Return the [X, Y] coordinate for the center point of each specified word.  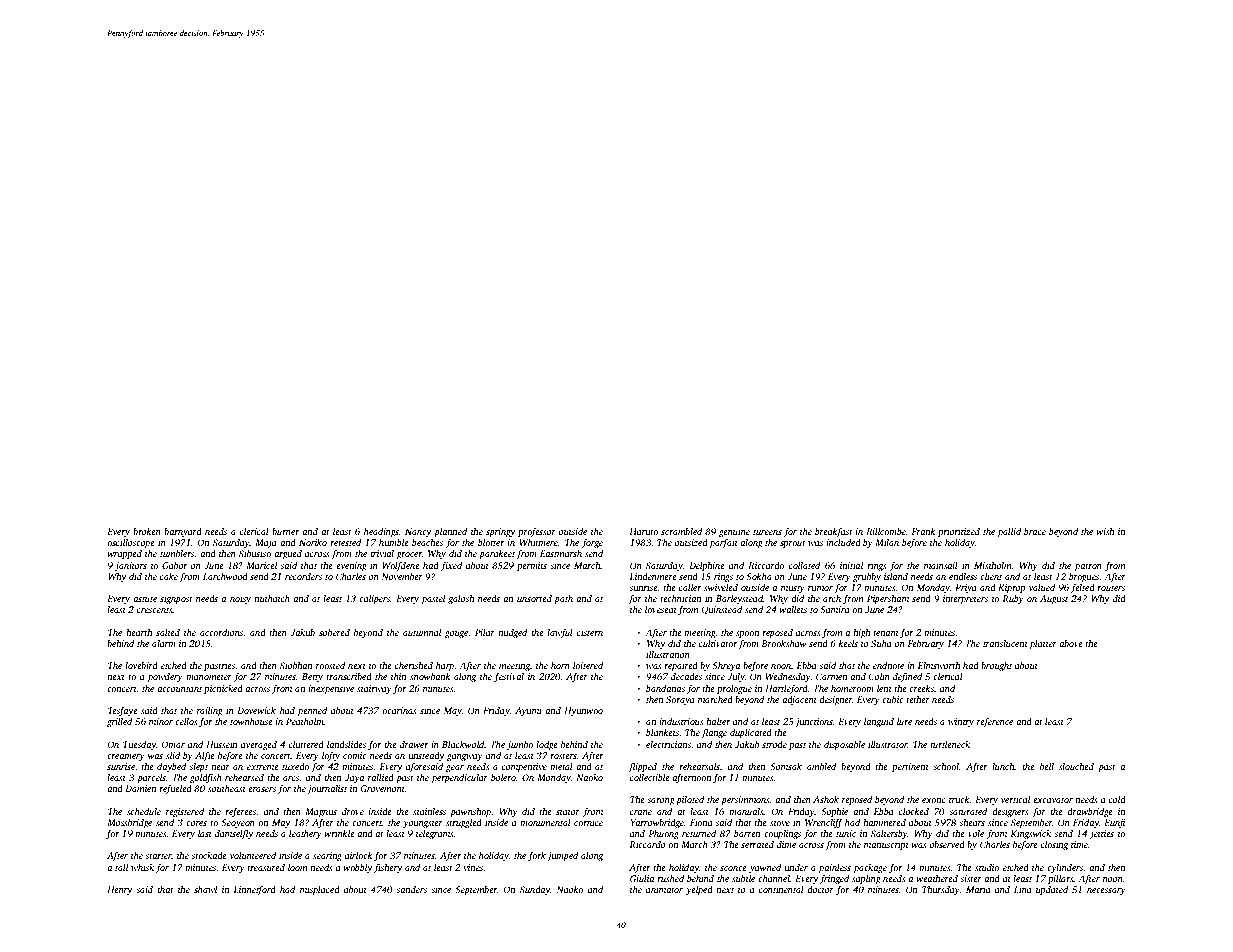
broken [147, 531]
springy [501, 532]
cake [169, 576]
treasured [266, 867]
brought [996, 666]
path [563, 599]
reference [995, 722]
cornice [588, 822]
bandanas [665, 688]
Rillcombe [886, 531]
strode [774, 744]
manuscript [886, 845]
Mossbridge [129, 823]
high [861, 633]
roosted [330, 665]
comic [354, 755]
